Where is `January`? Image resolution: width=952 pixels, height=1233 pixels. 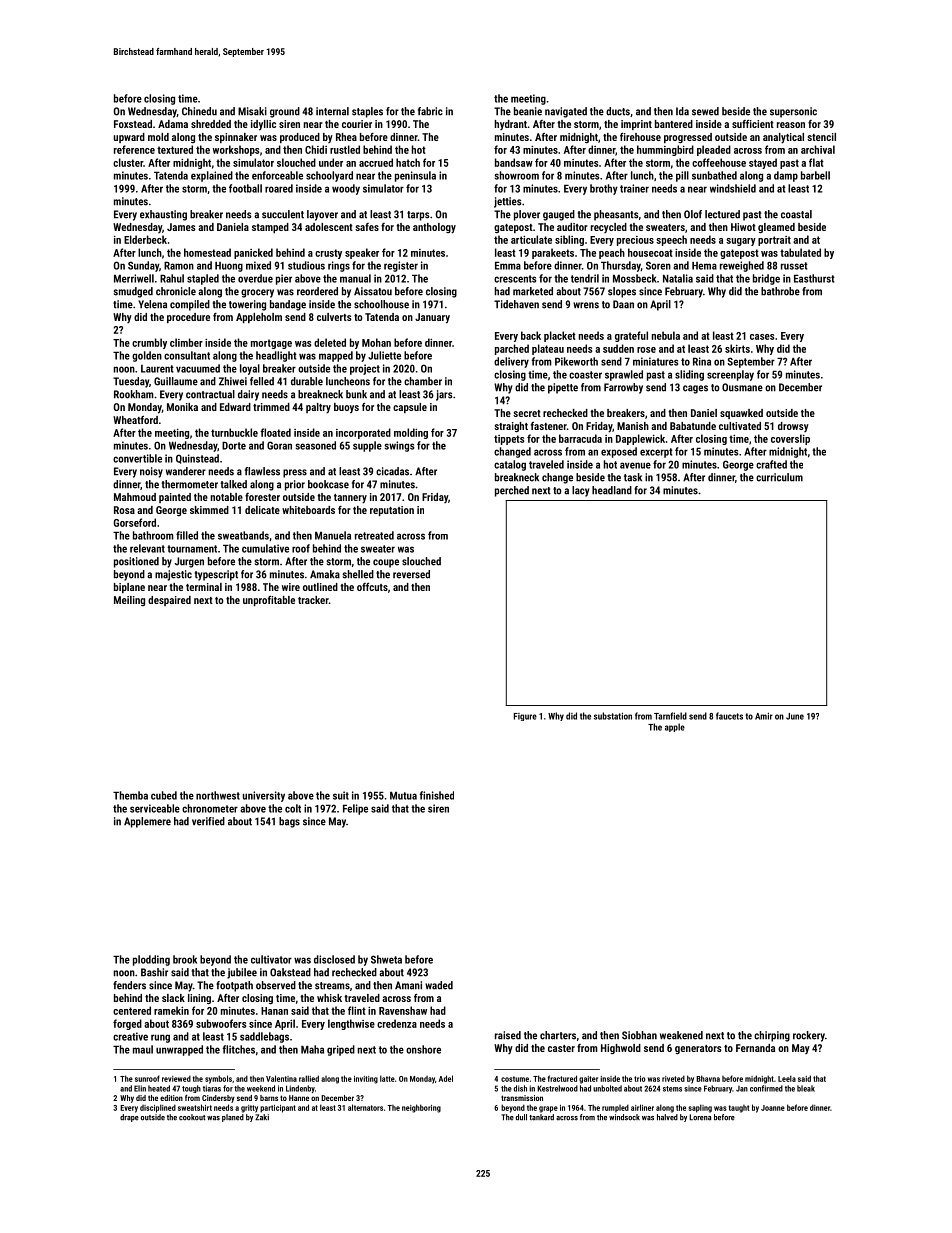
January is located at coordinates (432, 318).
